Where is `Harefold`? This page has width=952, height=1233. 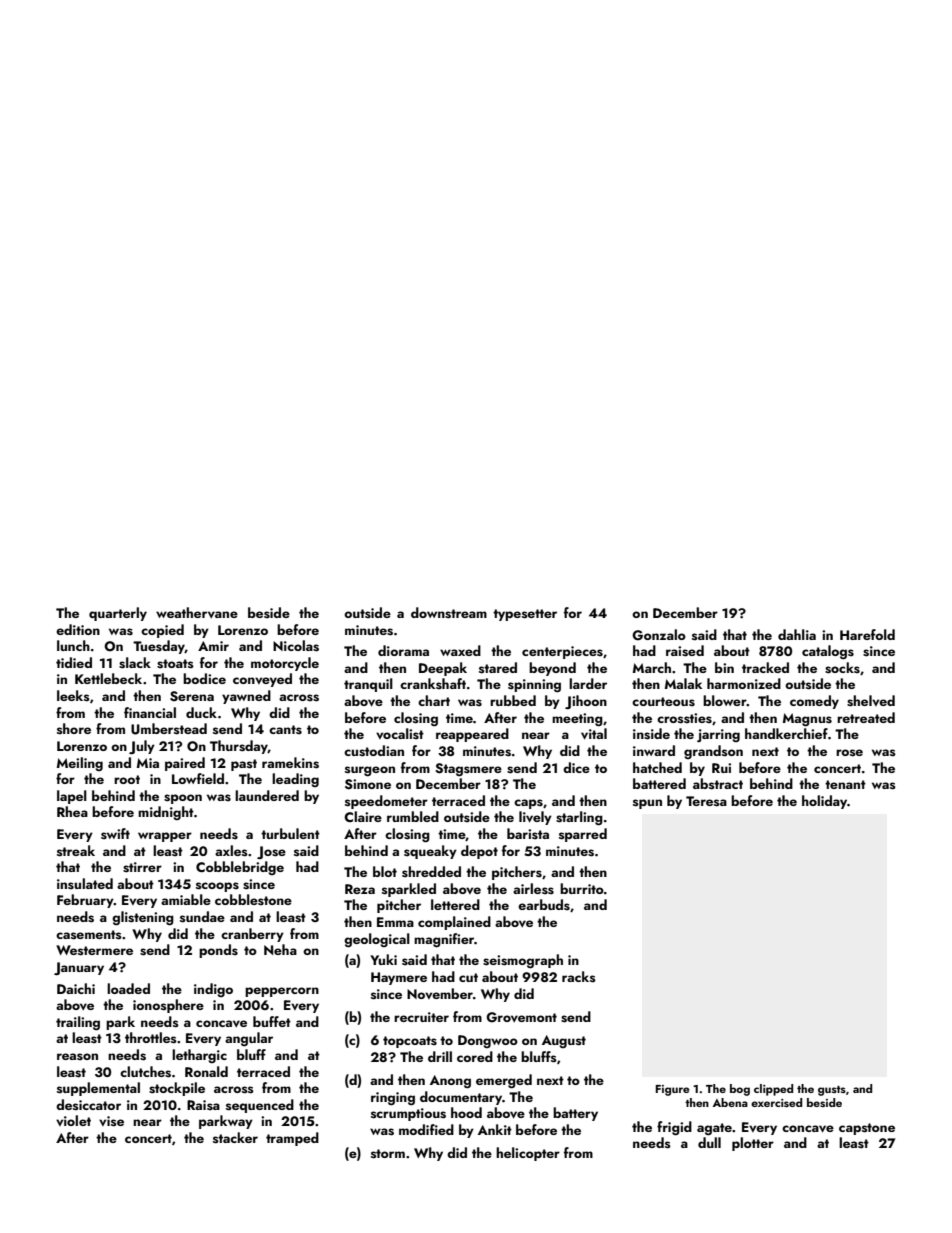 Harefold is located at coordinates (867, 634).
